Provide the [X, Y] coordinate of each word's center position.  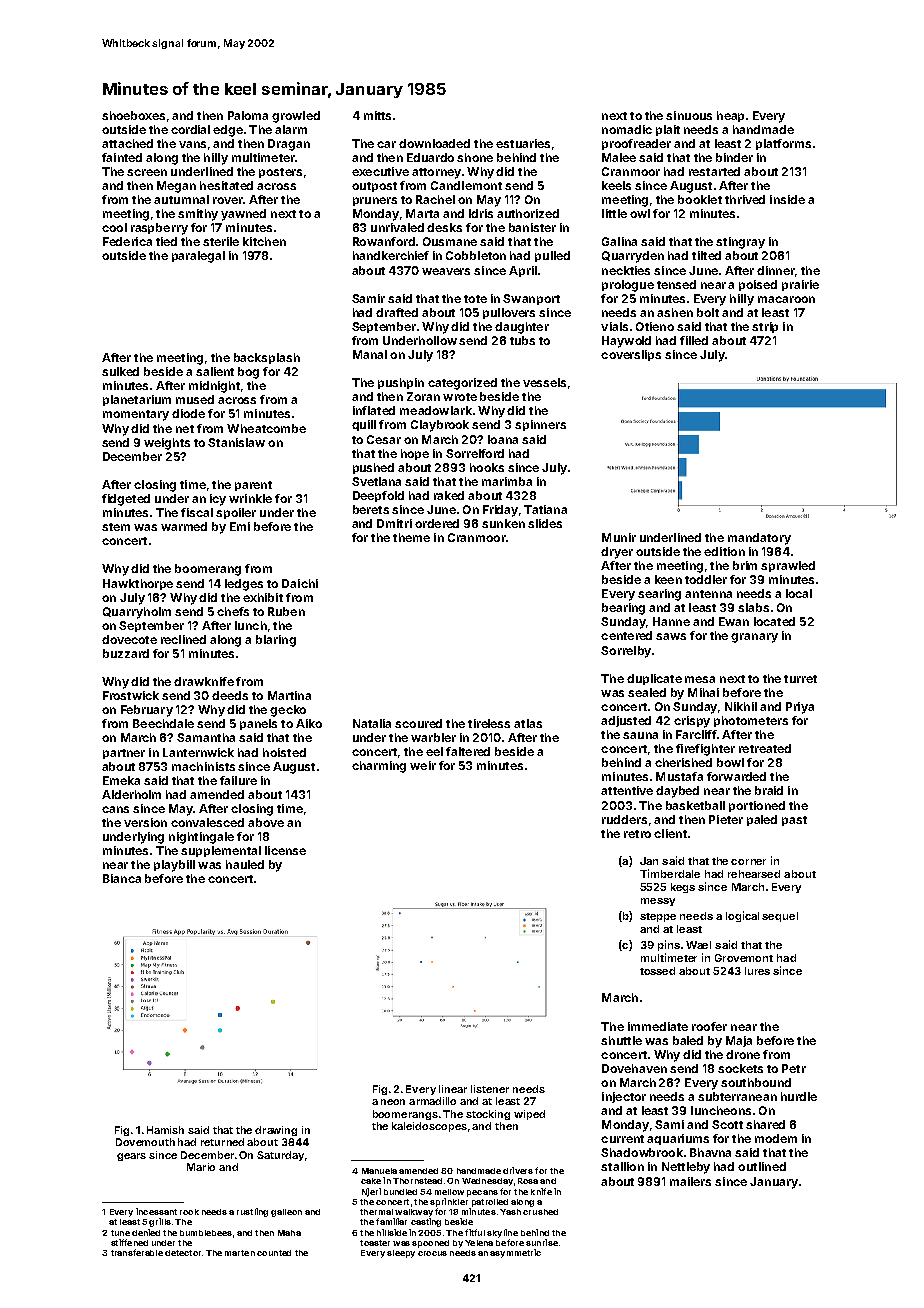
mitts [377, 115]
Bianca [122, 878]
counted [274, 1253]
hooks [487, 467]
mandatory [759, 539]
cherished [683, 762]
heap [730, 116]
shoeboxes [133, 115]
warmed [184, 526]
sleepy [401, 1254]
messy [658, 902]
